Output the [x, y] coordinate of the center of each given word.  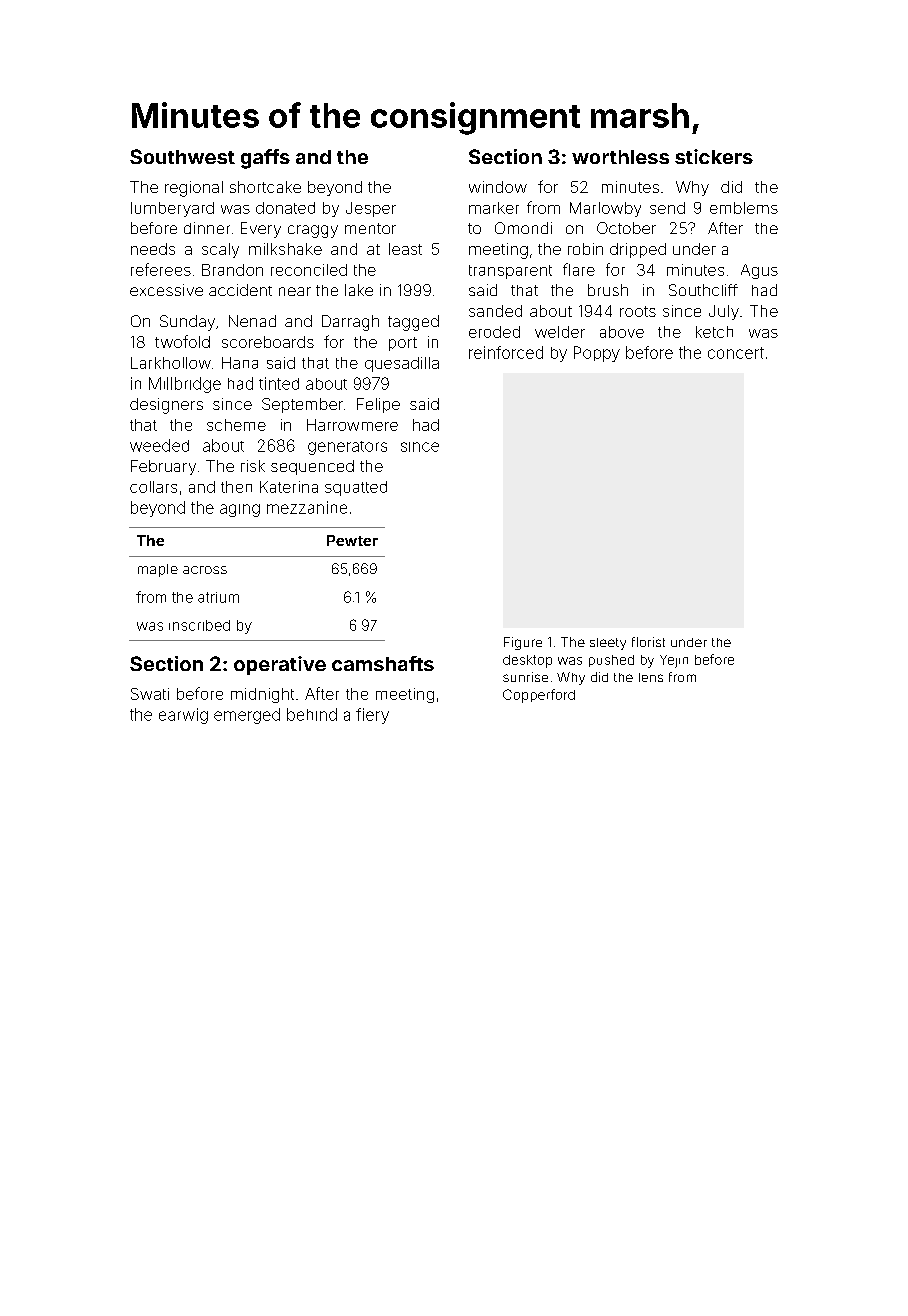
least [405, 249]
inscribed [199, 625]
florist [648, 642]
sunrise [525, 677]
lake [359, 290]
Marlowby [605, 209]
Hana [240, 363]
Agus [759, 271]
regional [194, 189]
